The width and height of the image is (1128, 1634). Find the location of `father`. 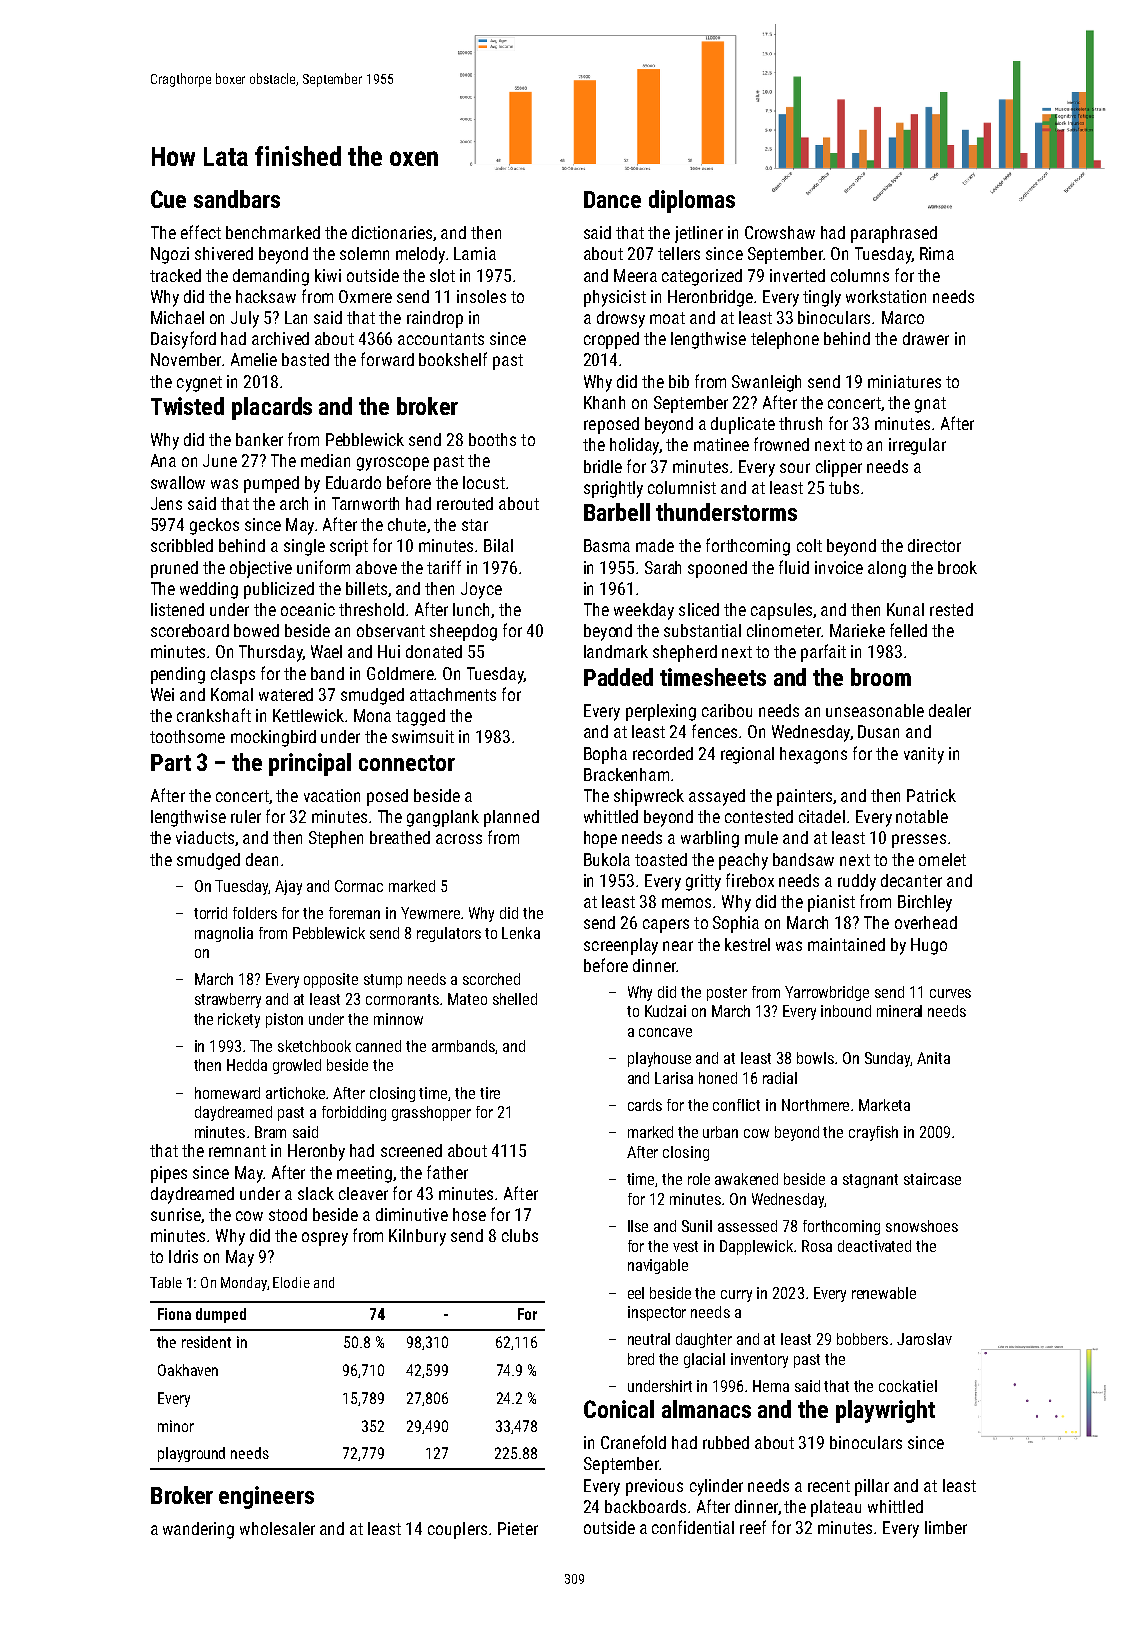

father is located at coordinates (447, 1172).
